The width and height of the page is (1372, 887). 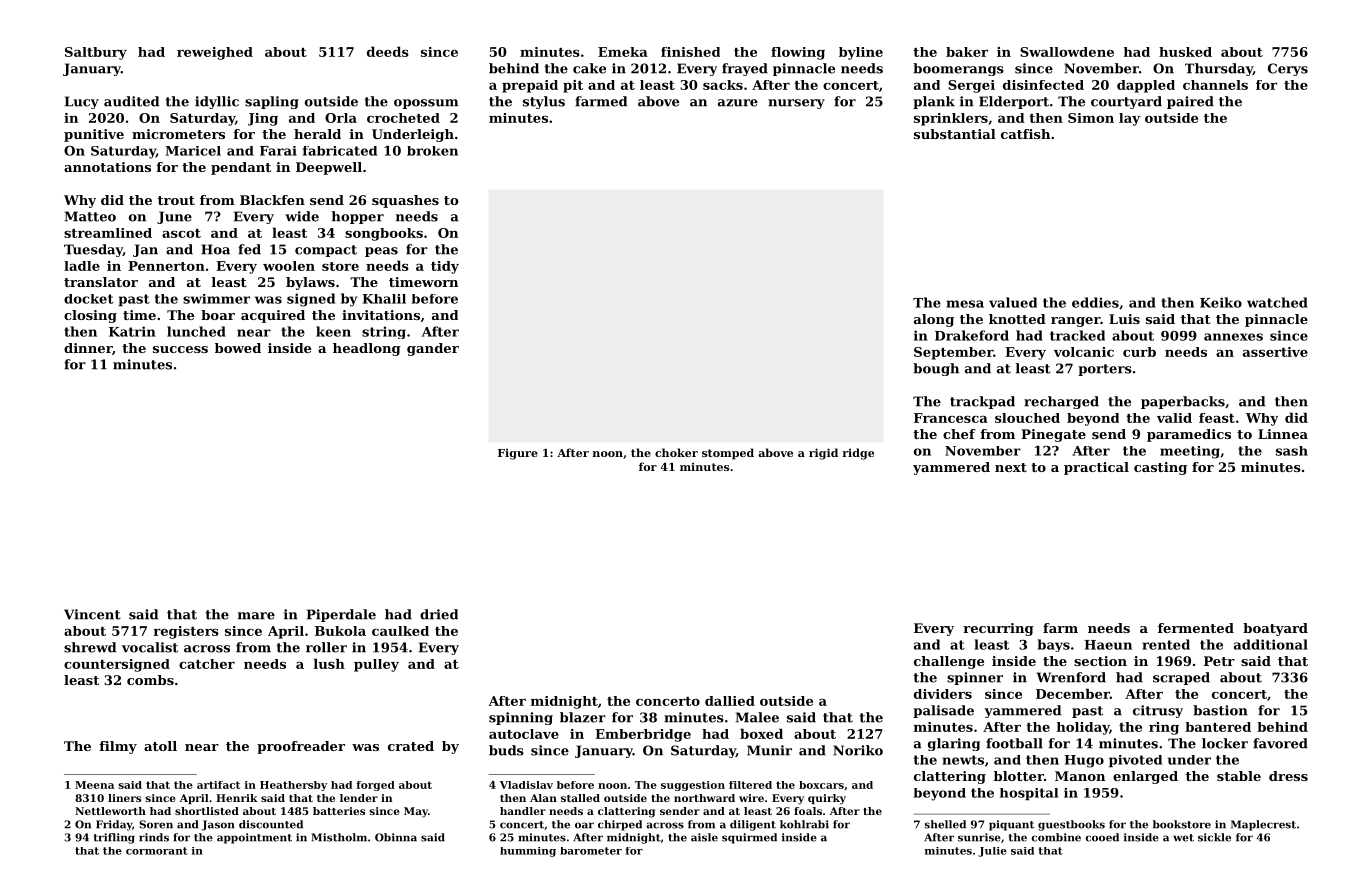 I want to click on fabricated, so click(x=340, y=151).
